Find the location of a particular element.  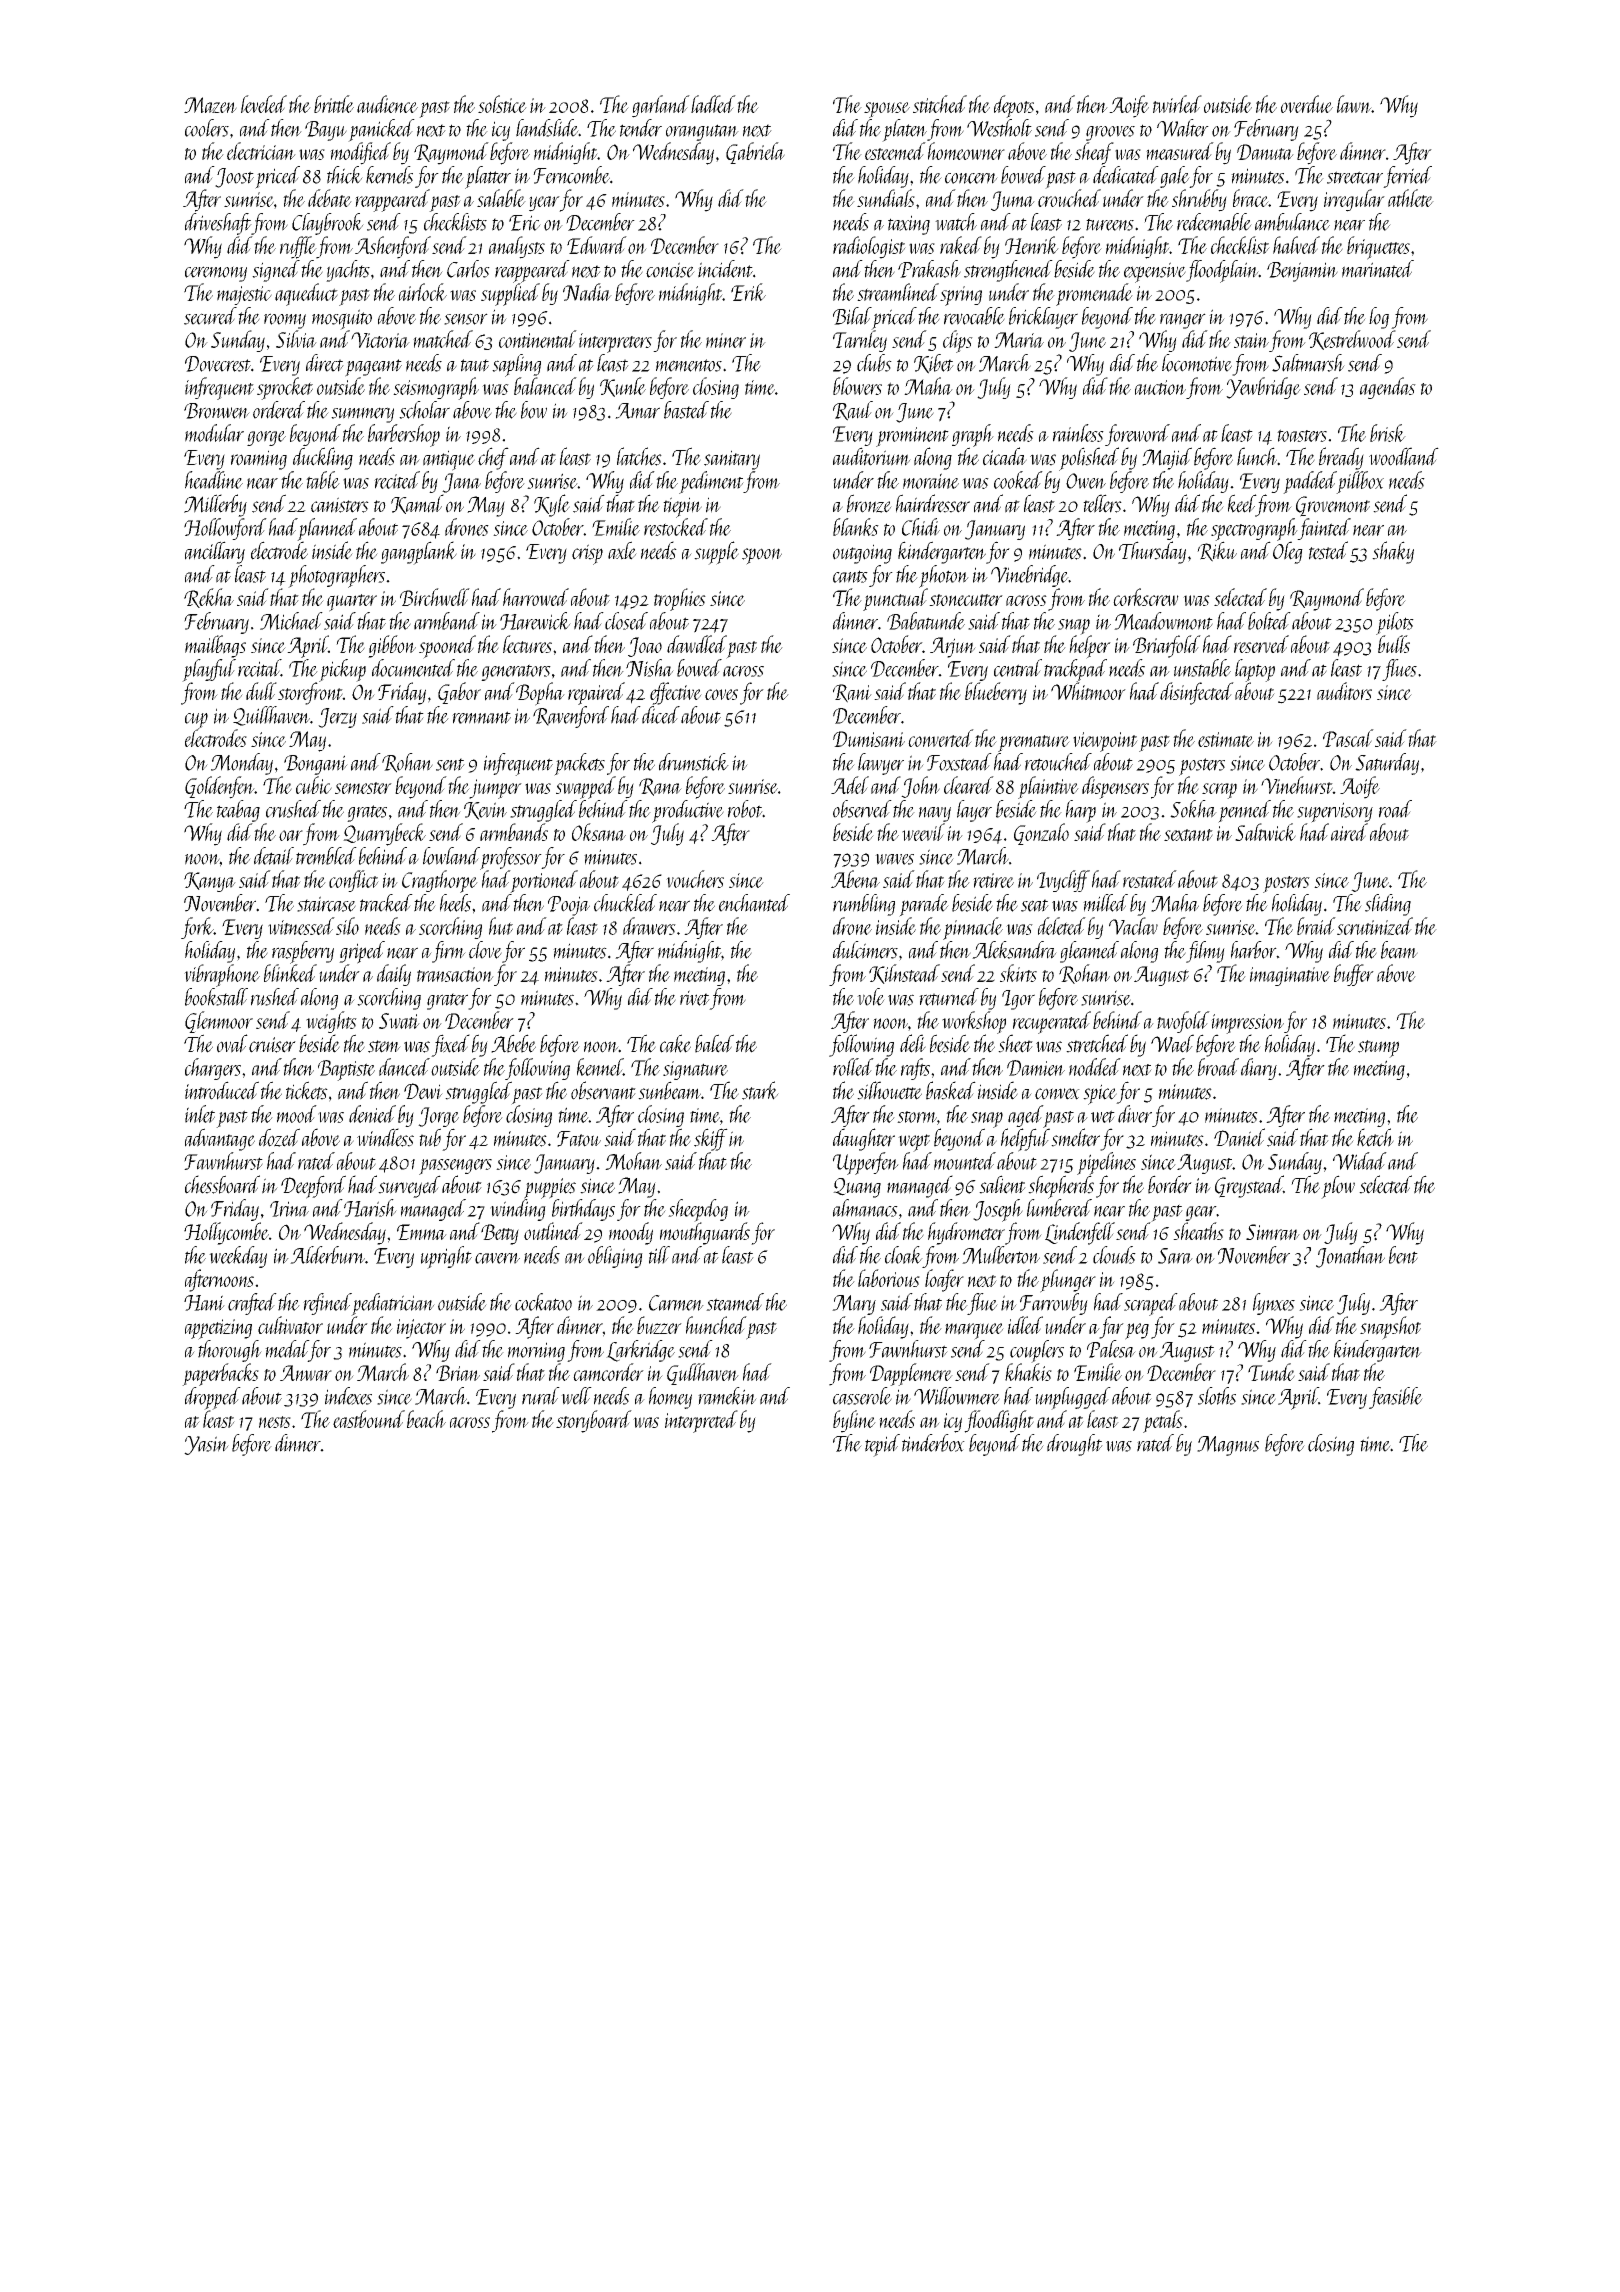

vouchers is located at coordinates (695, 879).
